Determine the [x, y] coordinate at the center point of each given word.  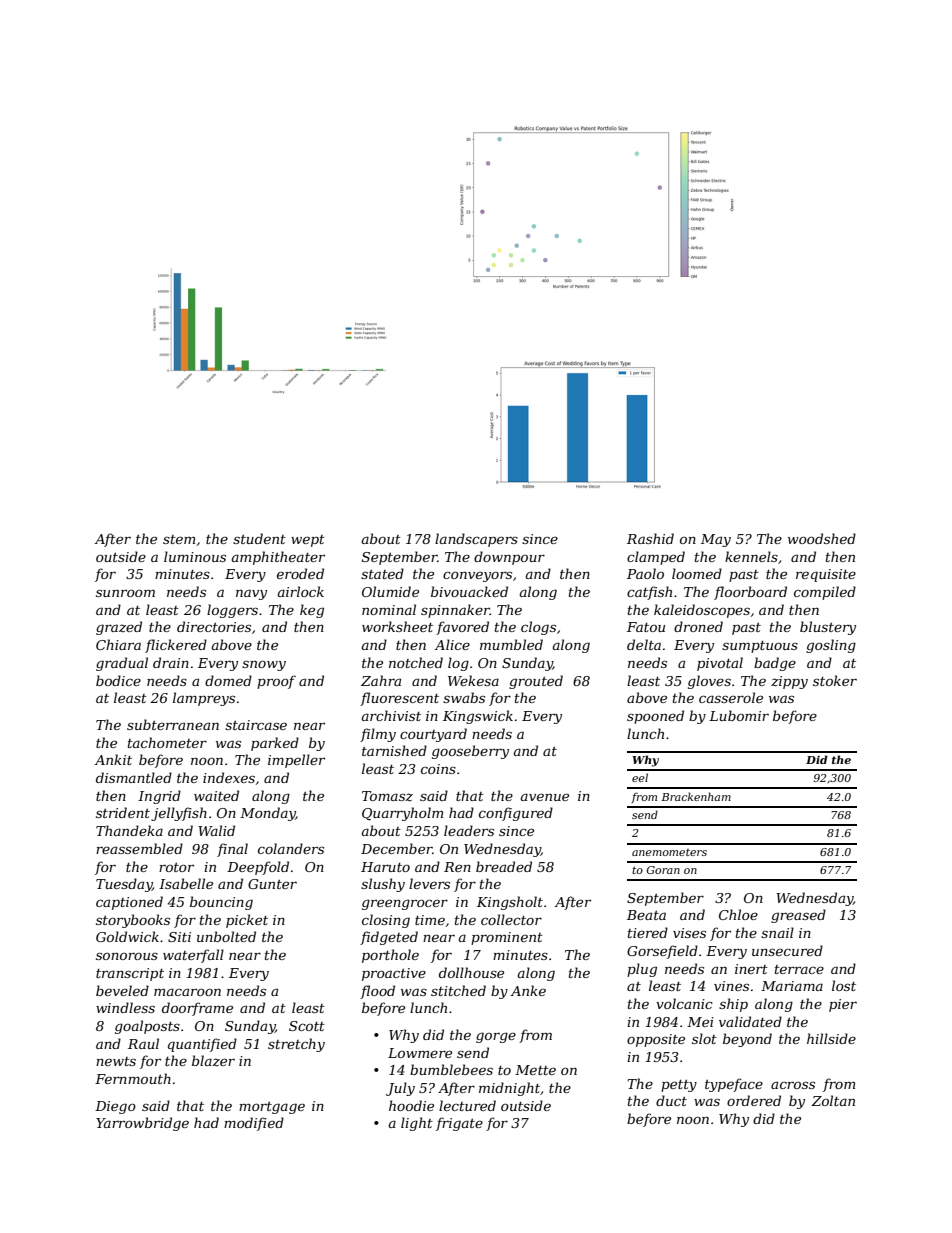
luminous [195, 556]
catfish [649, 593]
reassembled [139, 848]
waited [216, 795]
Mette [535, 1070]
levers [429, 883]
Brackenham [696, 796]
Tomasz [387, 796]
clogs [538, 628]
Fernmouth [133, 1078]
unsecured [787, 950]
